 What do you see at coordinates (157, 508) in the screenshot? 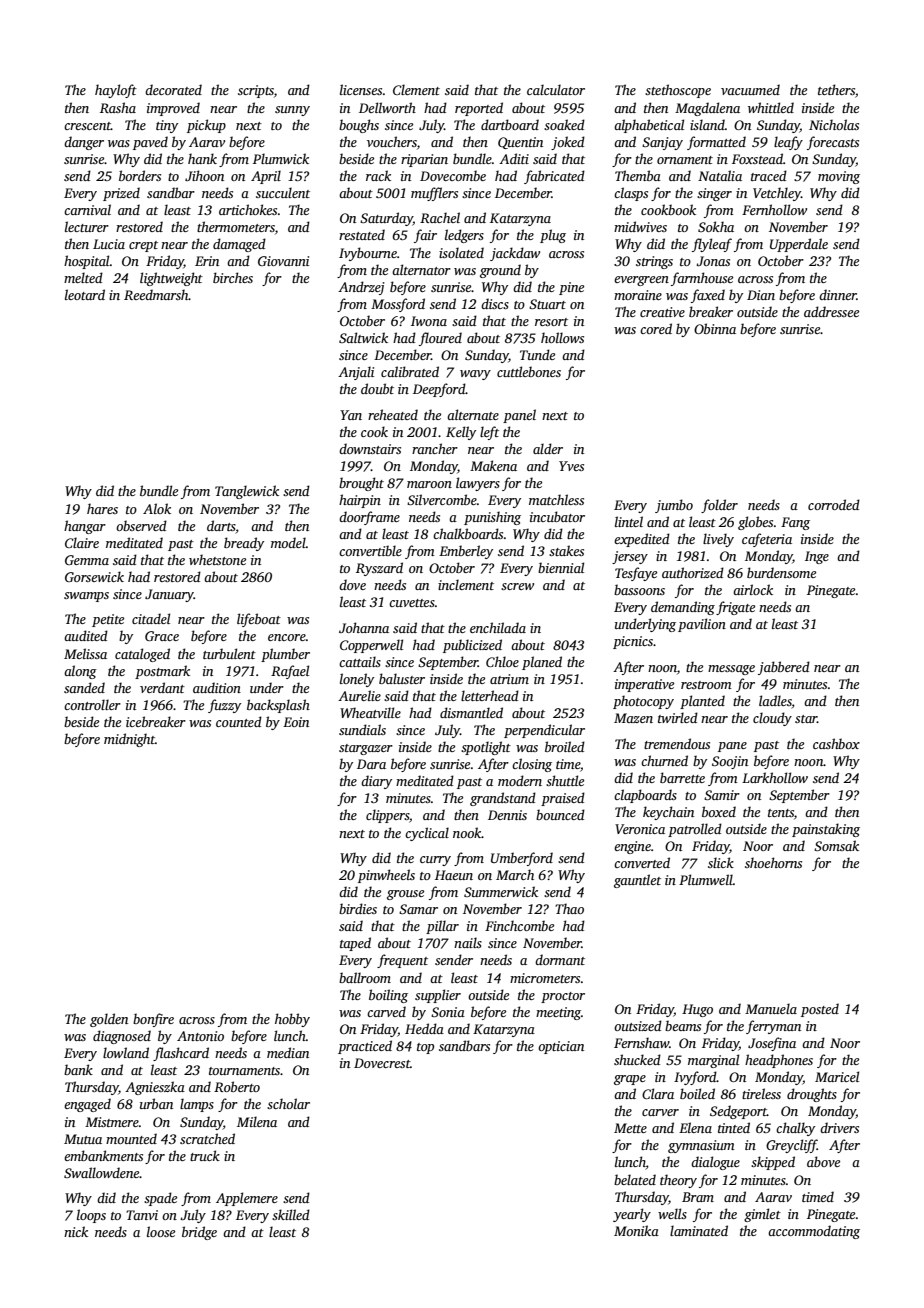
I see `Alok` at bounding box center [157, 508].
